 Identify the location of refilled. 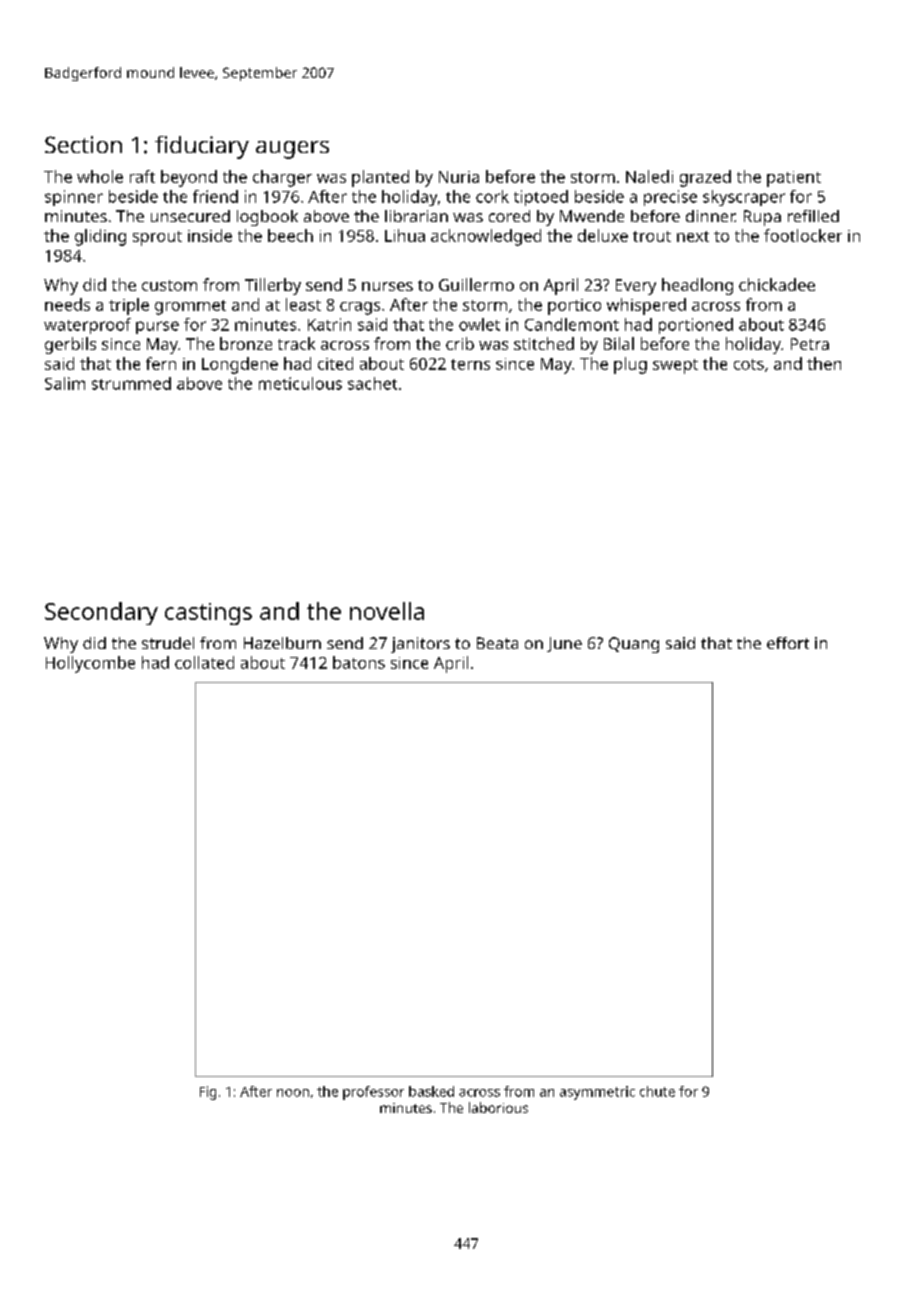
(813, 216).
